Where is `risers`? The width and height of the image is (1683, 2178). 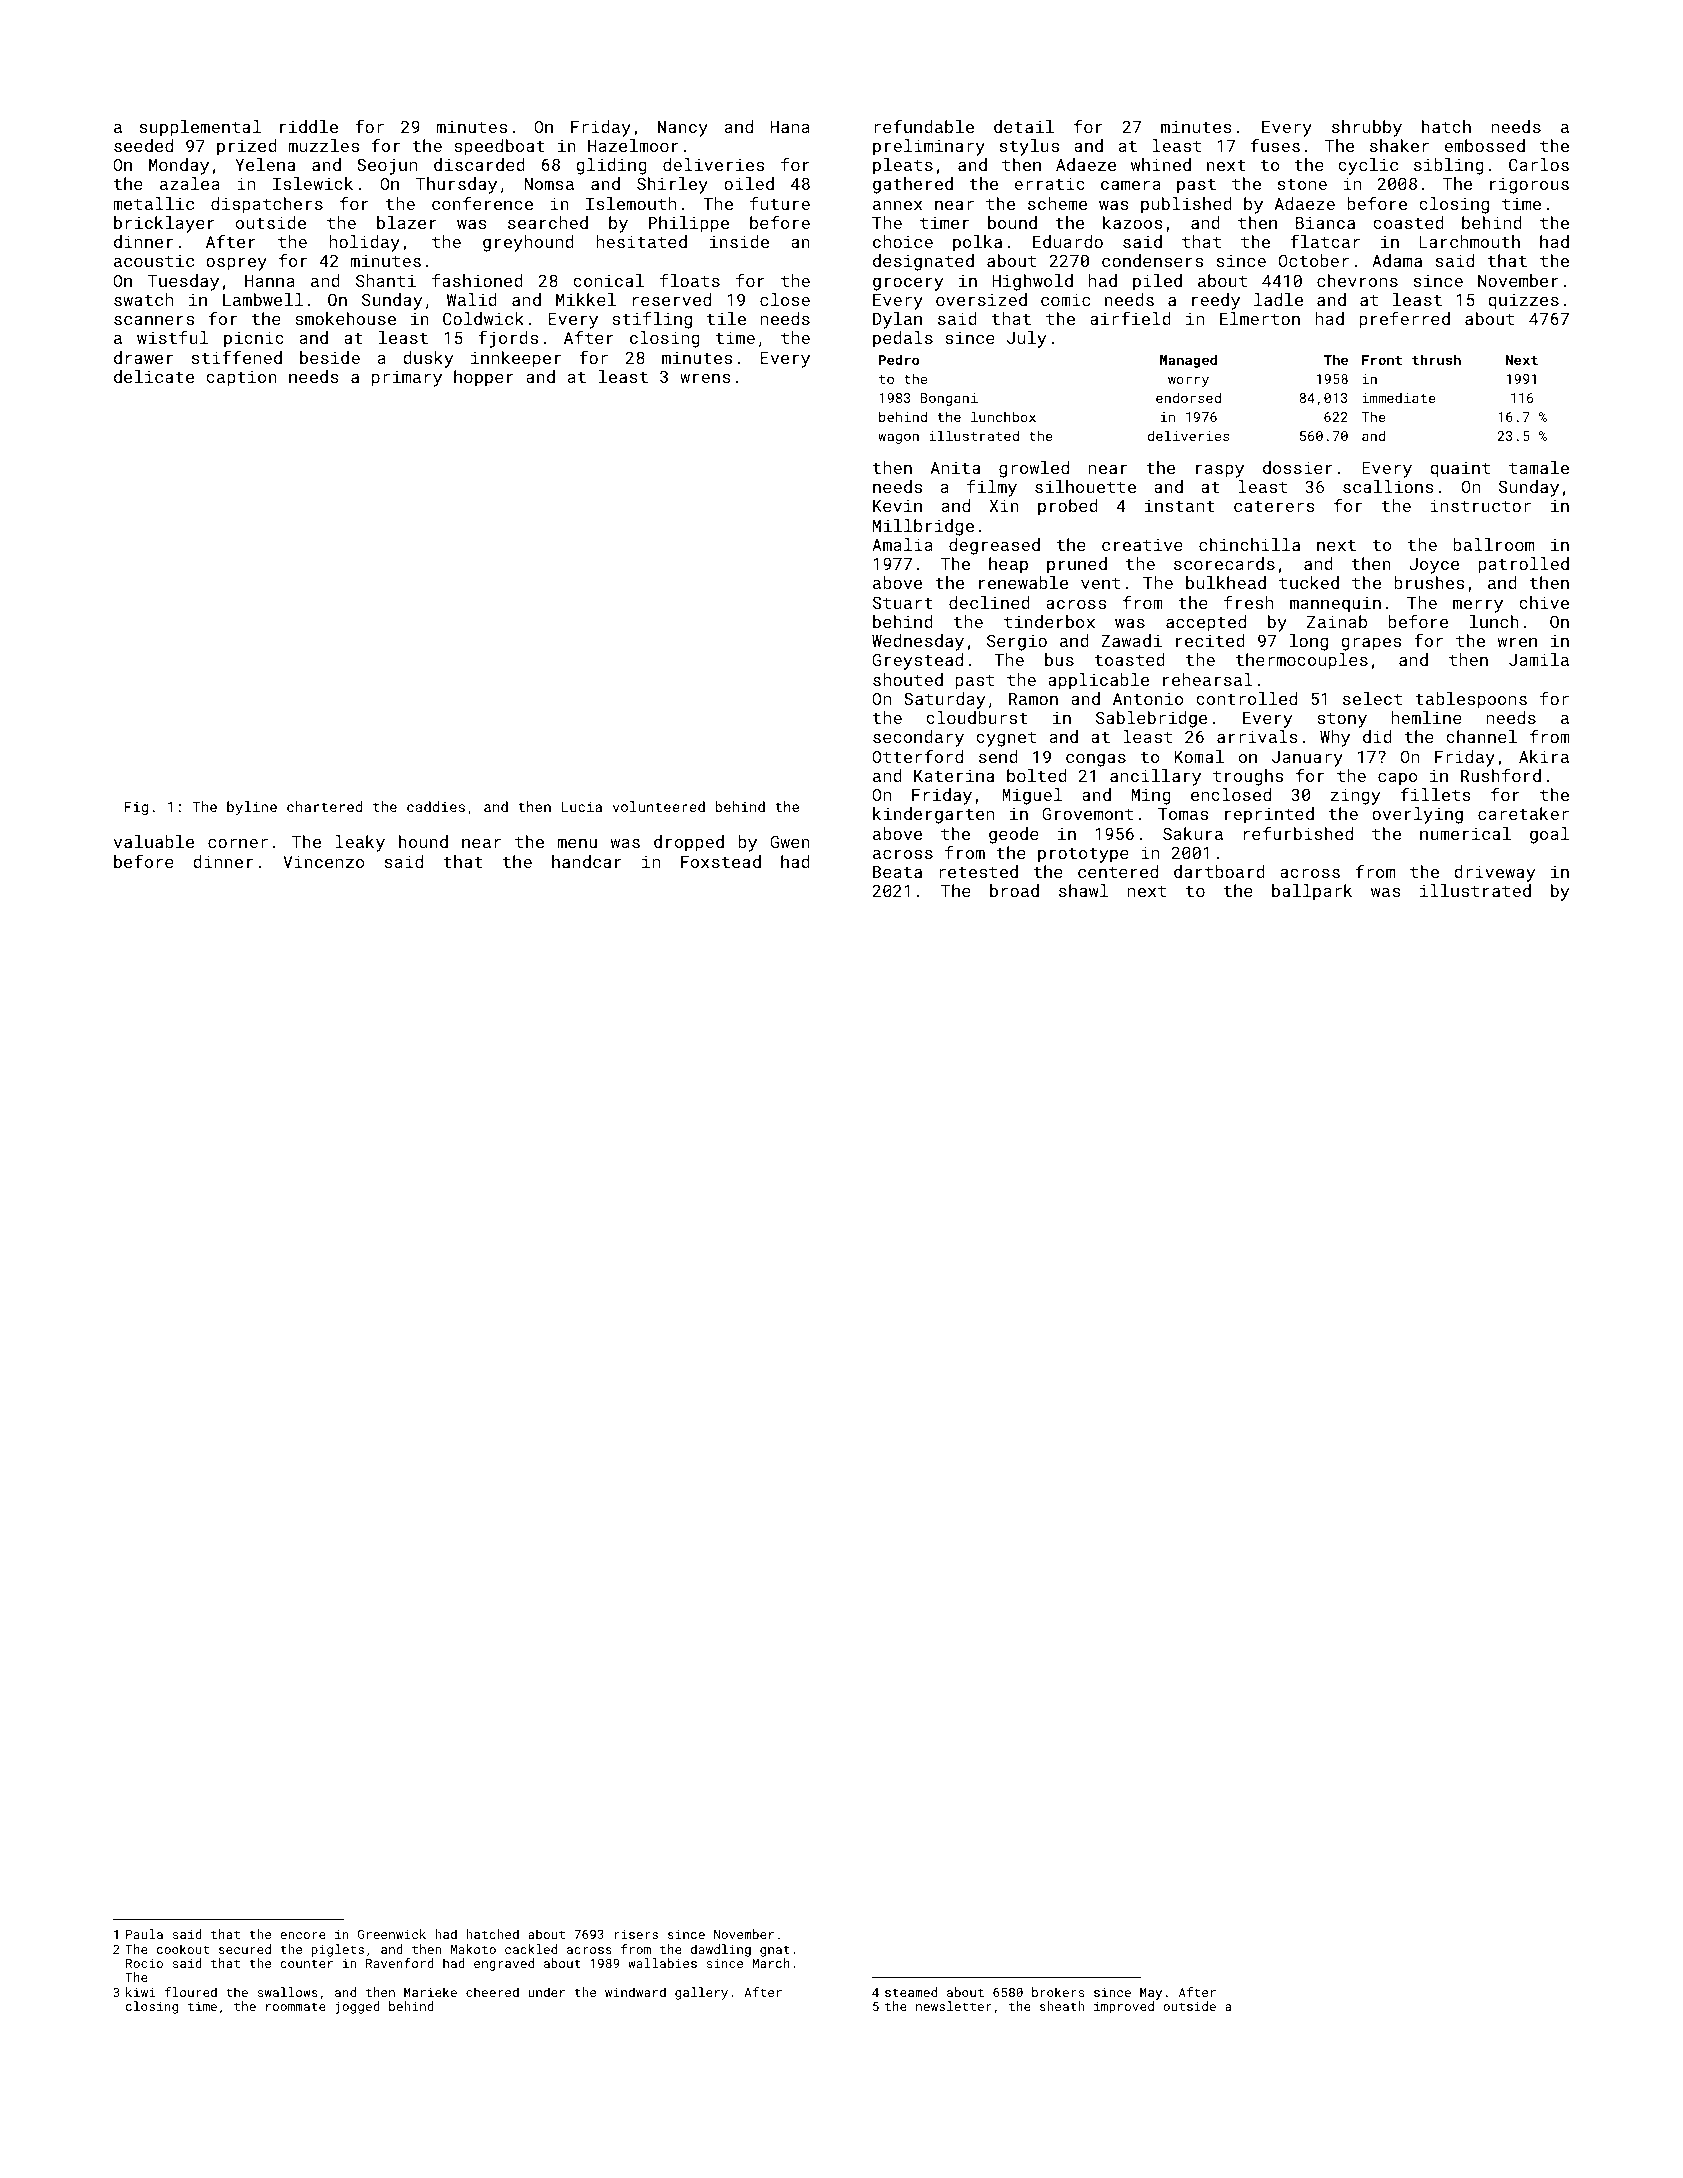 risers is located at coordinates (636, 1934).
